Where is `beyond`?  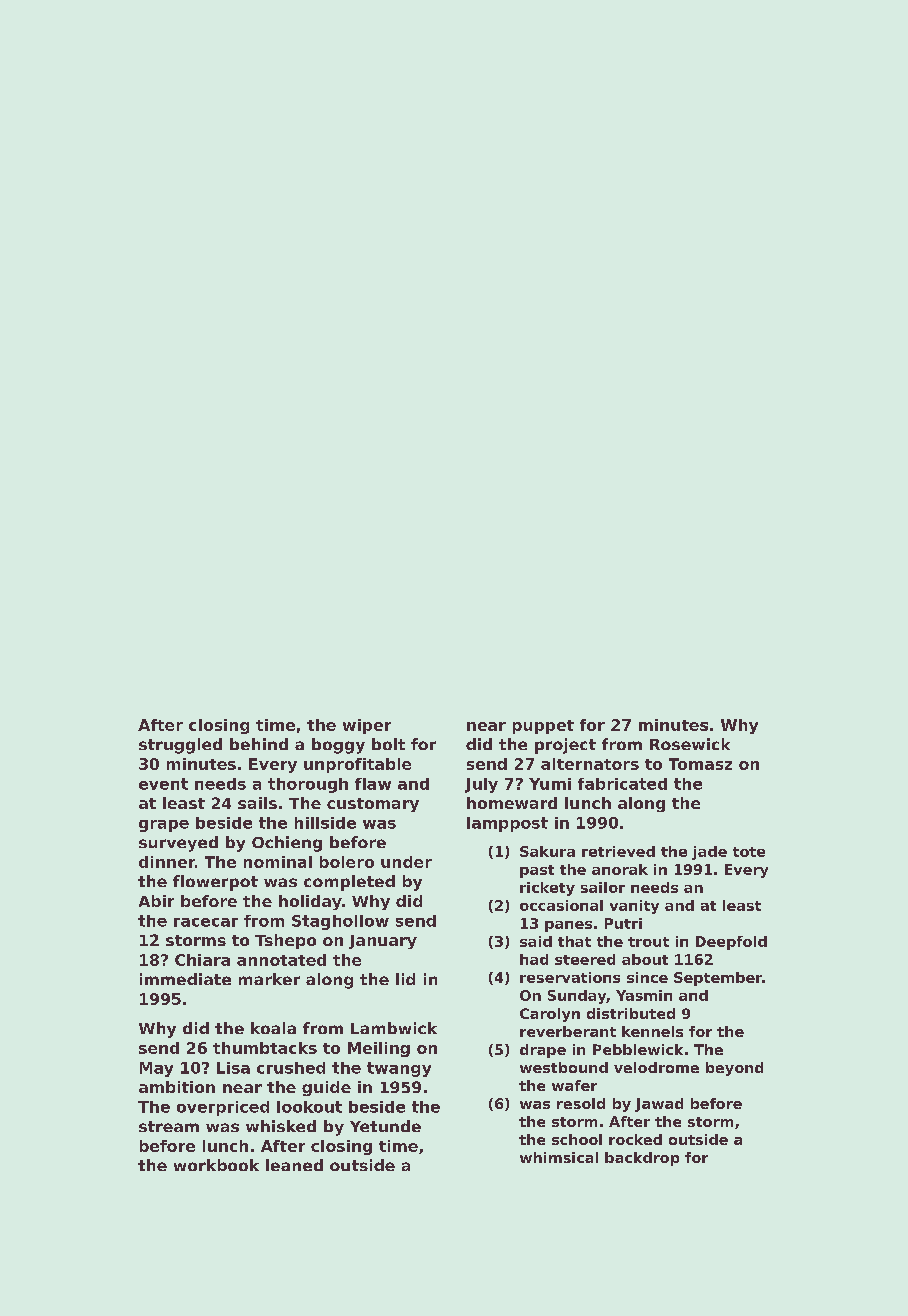
beyond is located at coordinates (734, 1069).
